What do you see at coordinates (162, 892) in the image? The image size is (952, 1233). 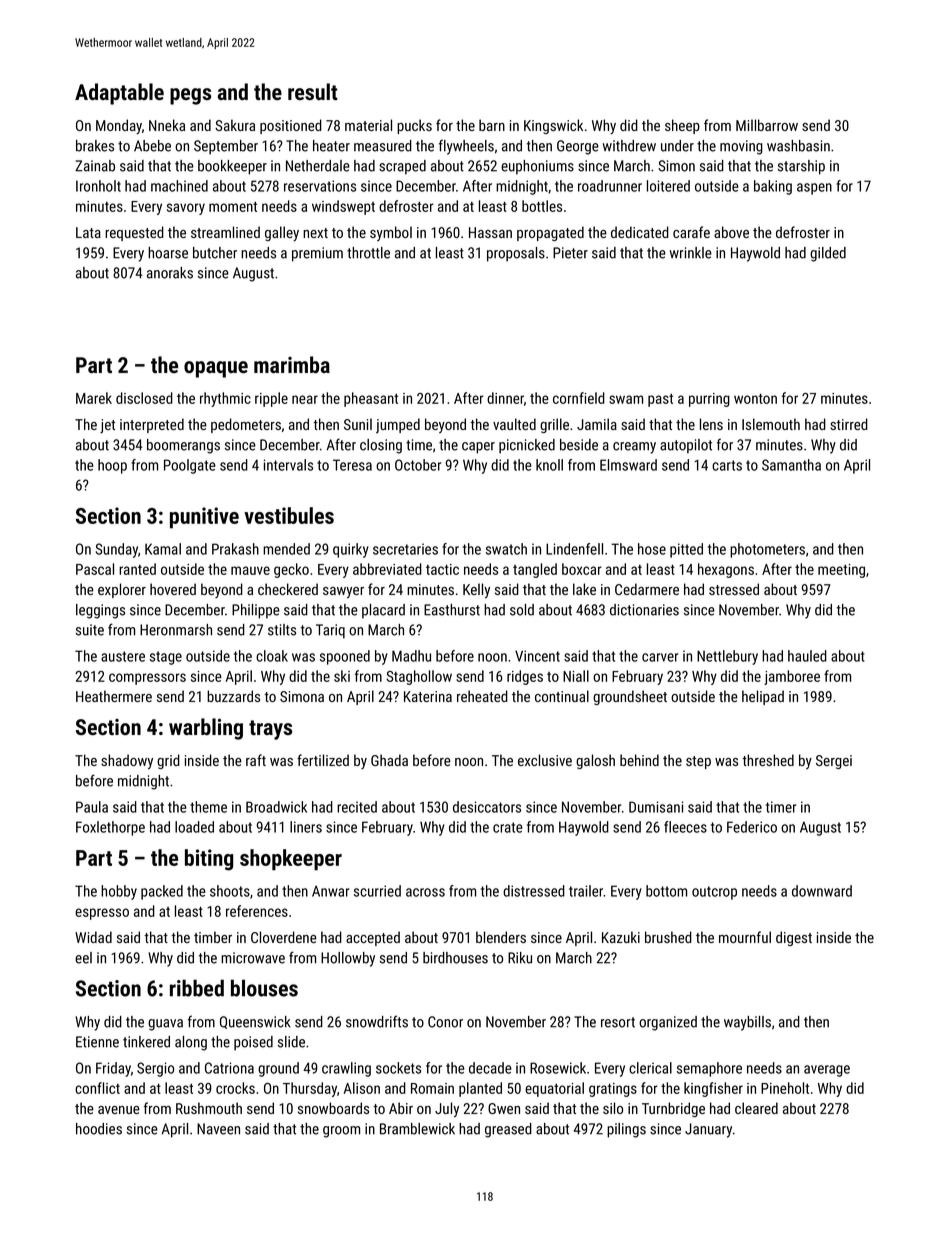 I see `packed` at bounding box center [162, 892].
